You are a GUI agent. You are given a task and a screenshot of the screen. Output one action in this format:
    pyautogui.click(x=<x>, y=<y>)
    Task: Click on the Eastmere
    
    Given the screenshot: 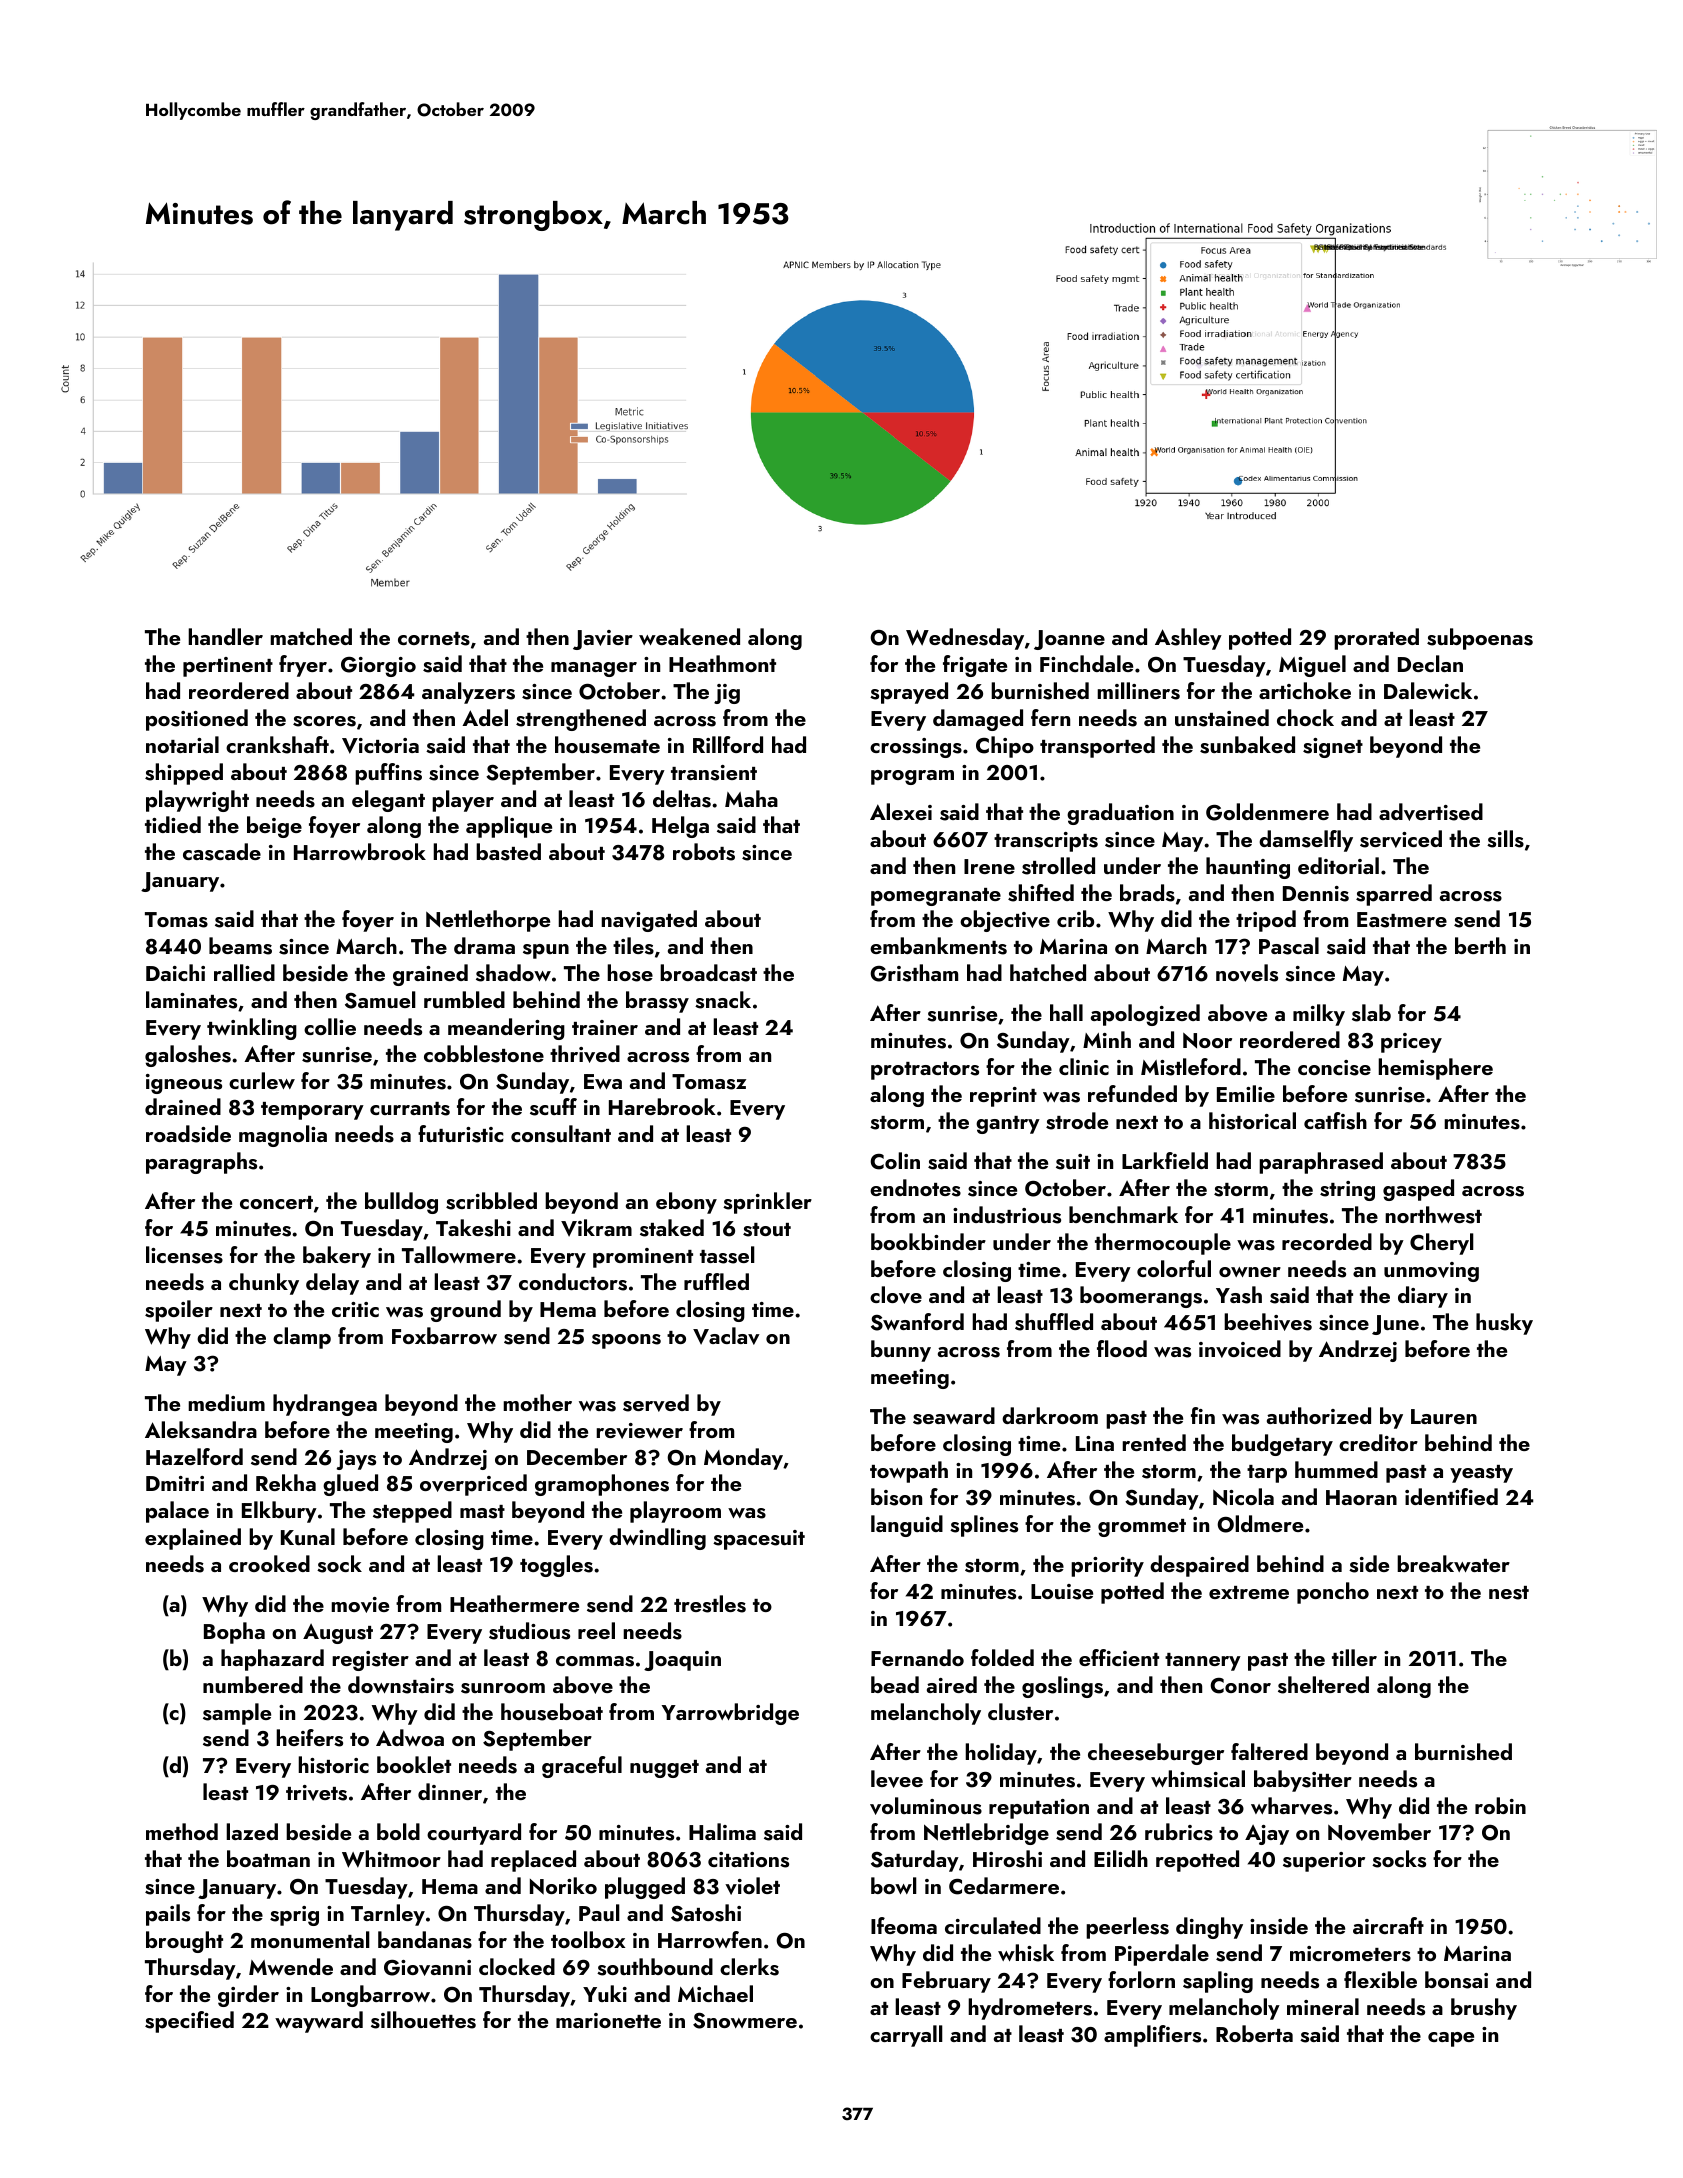 What is the action you would take?
    pyautogui.click(x=1402, y=920)
